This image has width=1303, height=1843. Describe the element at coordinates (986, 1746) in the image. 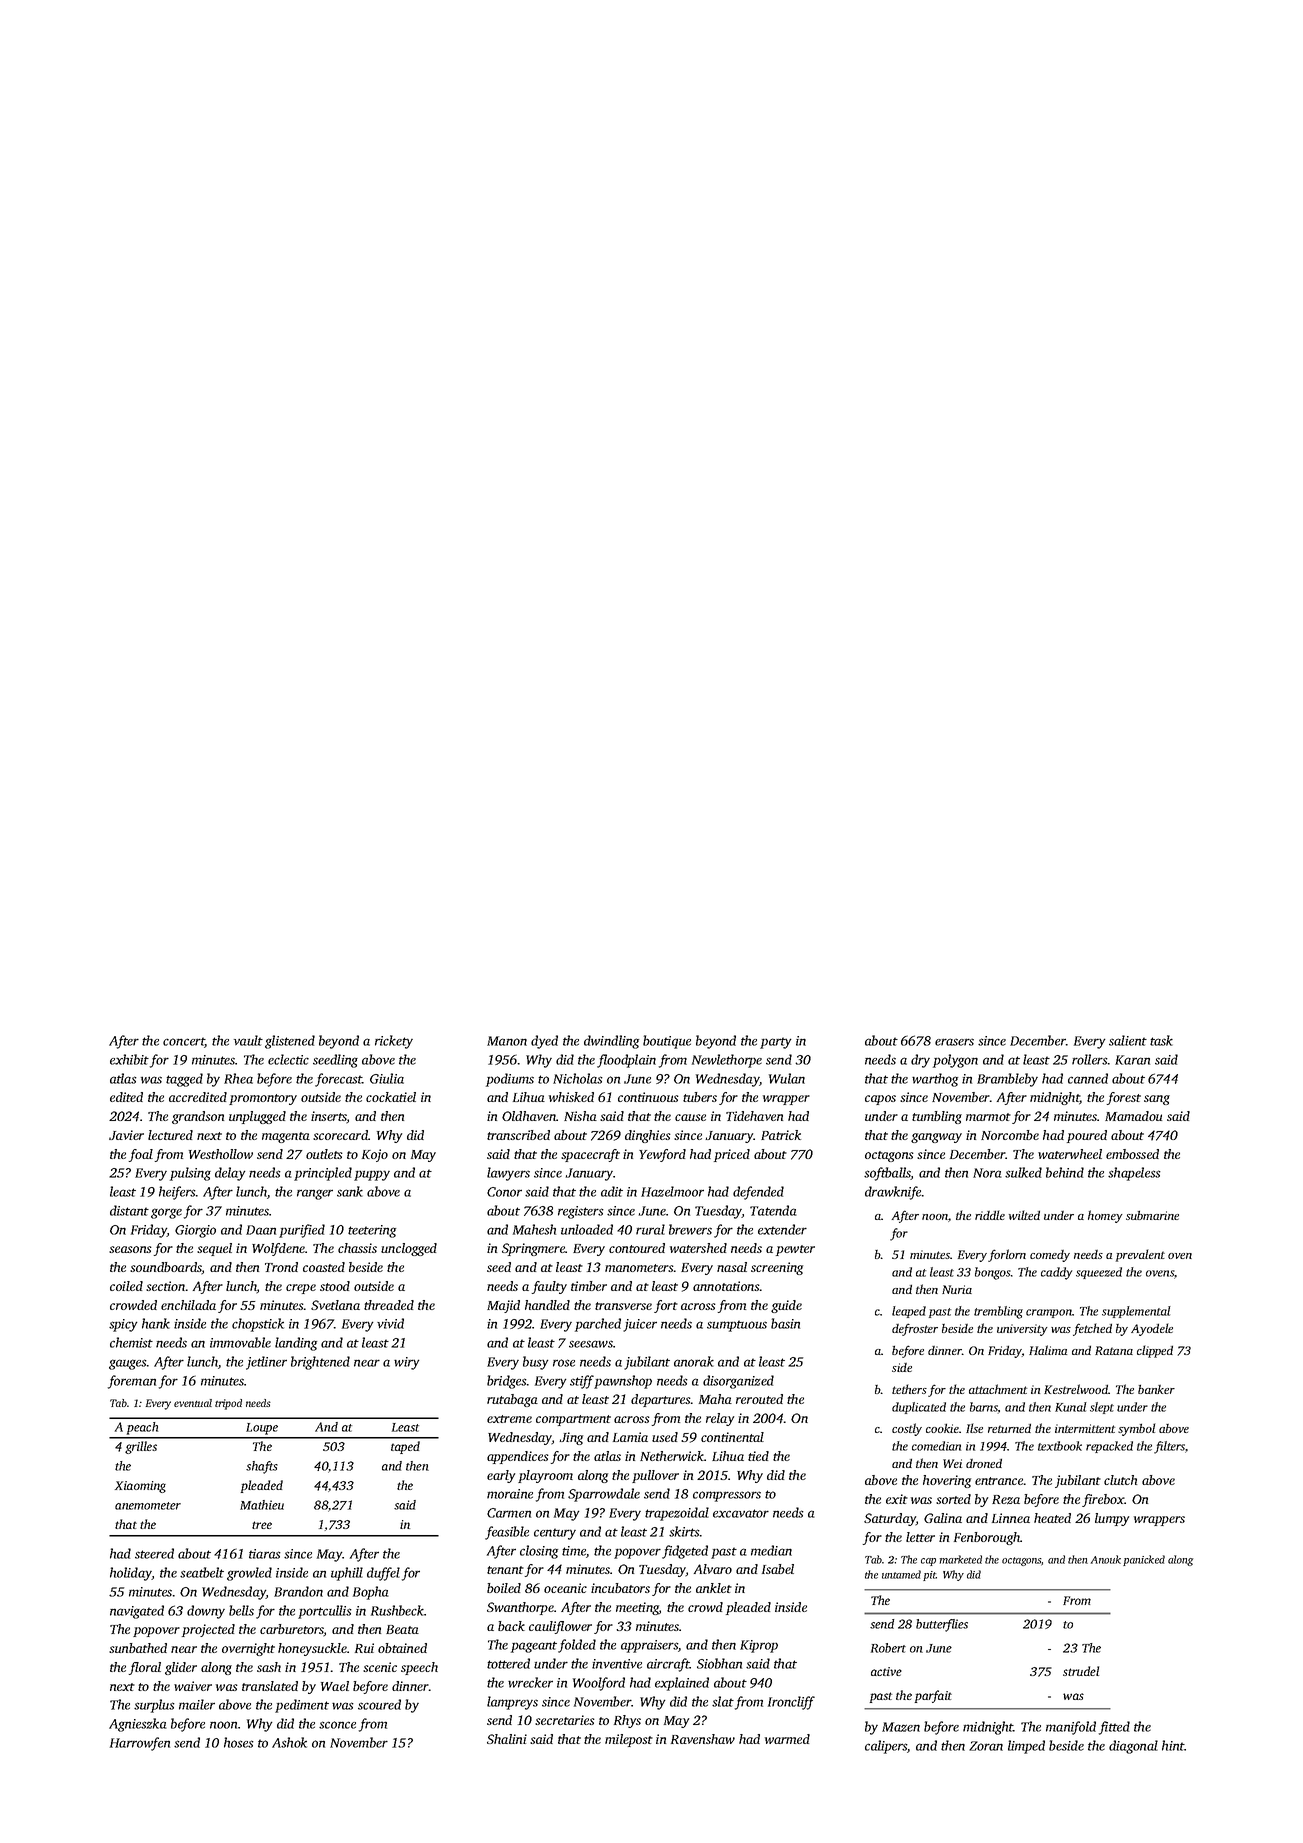

I see `Zoran` at that location.
